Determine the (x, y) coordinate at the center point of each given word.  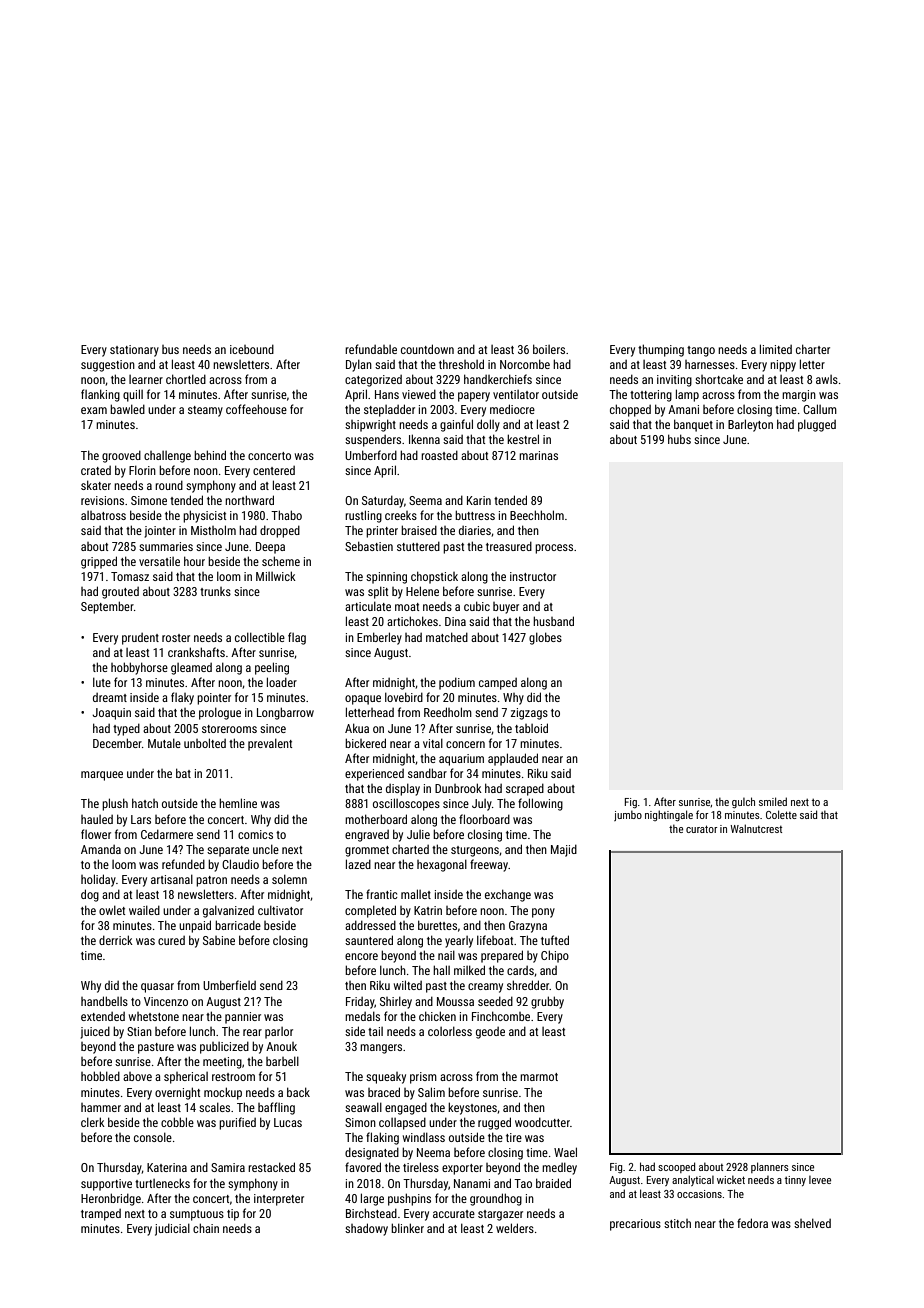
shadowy (366, 1229)
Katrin (428, 910)
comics (255, 834)
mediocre (512, 409)
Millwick (276, 576)
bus (170, 349)
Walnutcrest (756, 828)
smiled (773, 801)
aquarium (461, 760)
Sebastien (369, 546)
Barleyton (750, 425)
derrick (116, 940)
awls (827, 379)
